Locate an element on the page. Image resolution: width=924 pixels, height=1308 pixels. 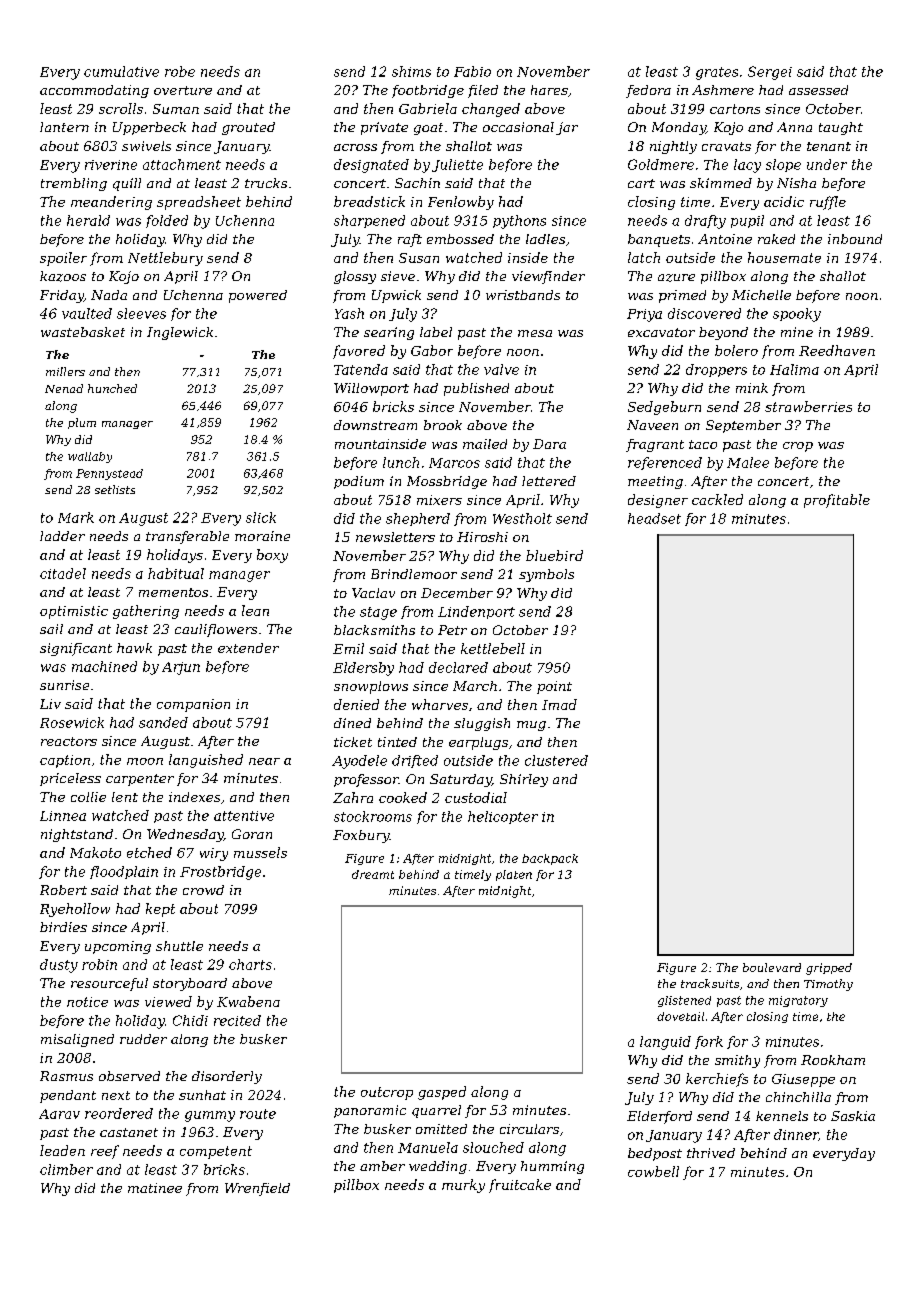
rudder is located at coordinates (143, 1039).
